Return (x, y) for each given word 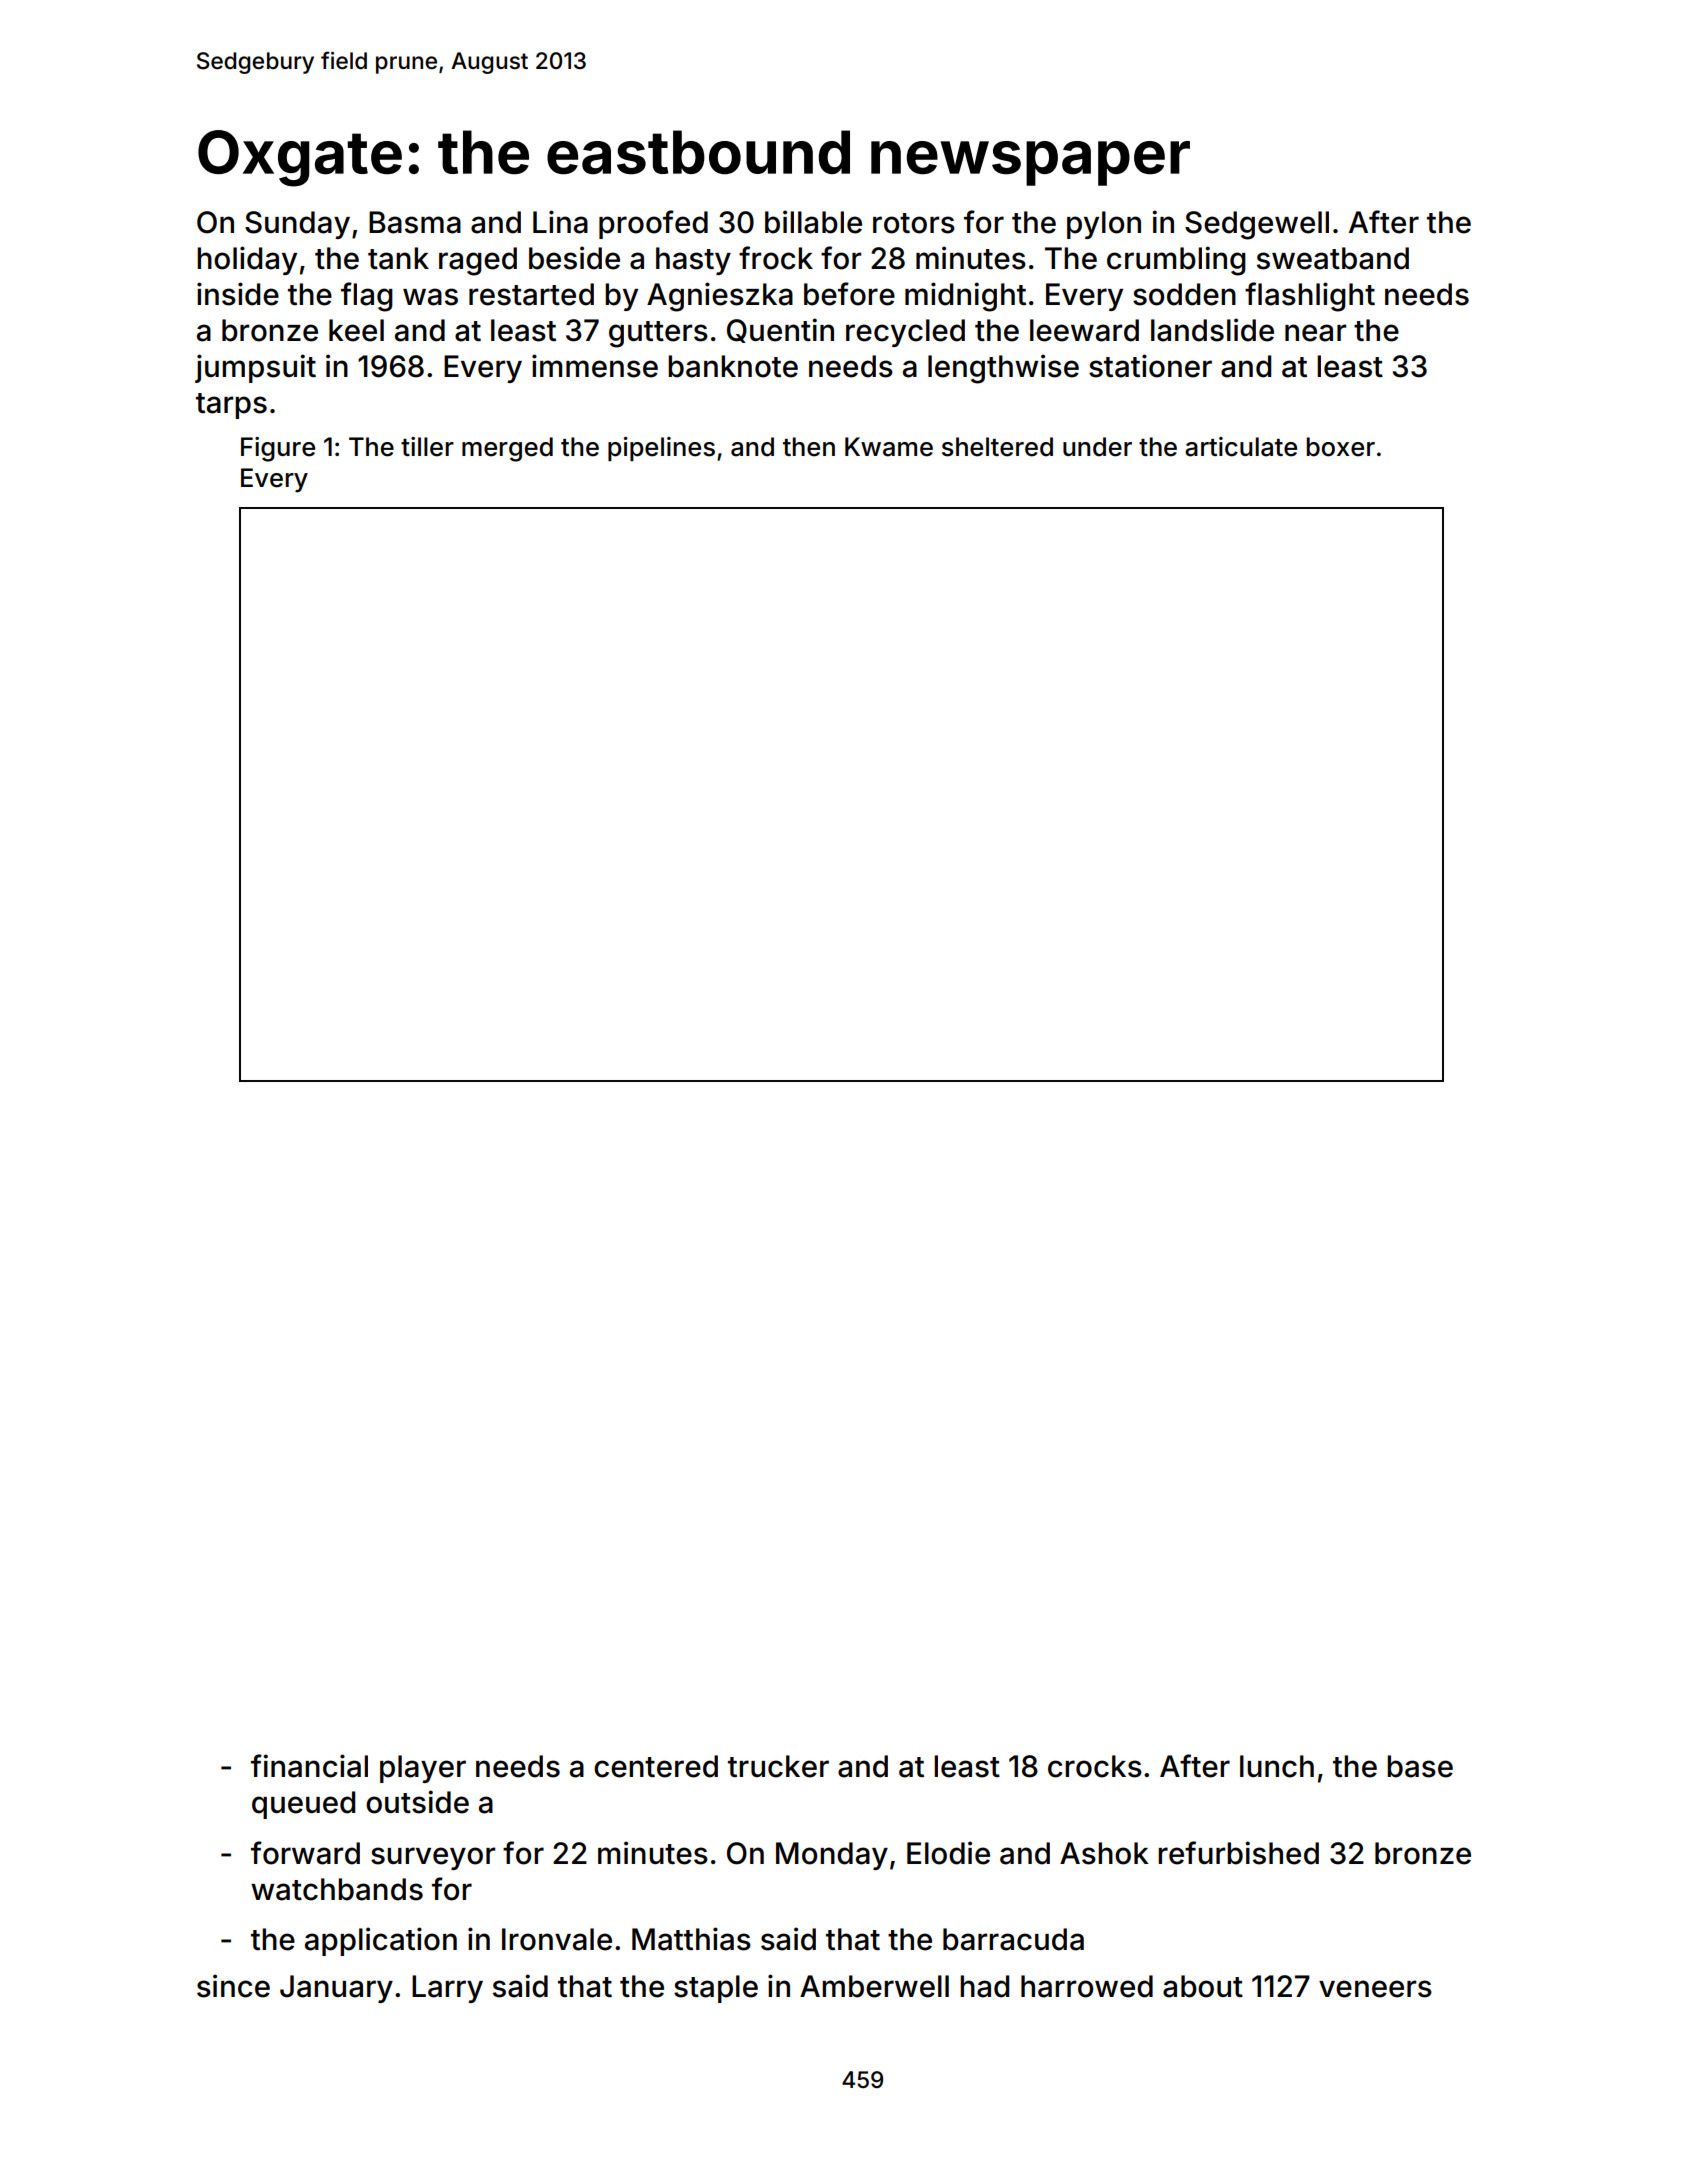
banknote (733, 366)
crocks (1095, 1766)
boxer (1341, 447)
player (423, 1769)
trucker (778, 1766)
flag (367, 297)
